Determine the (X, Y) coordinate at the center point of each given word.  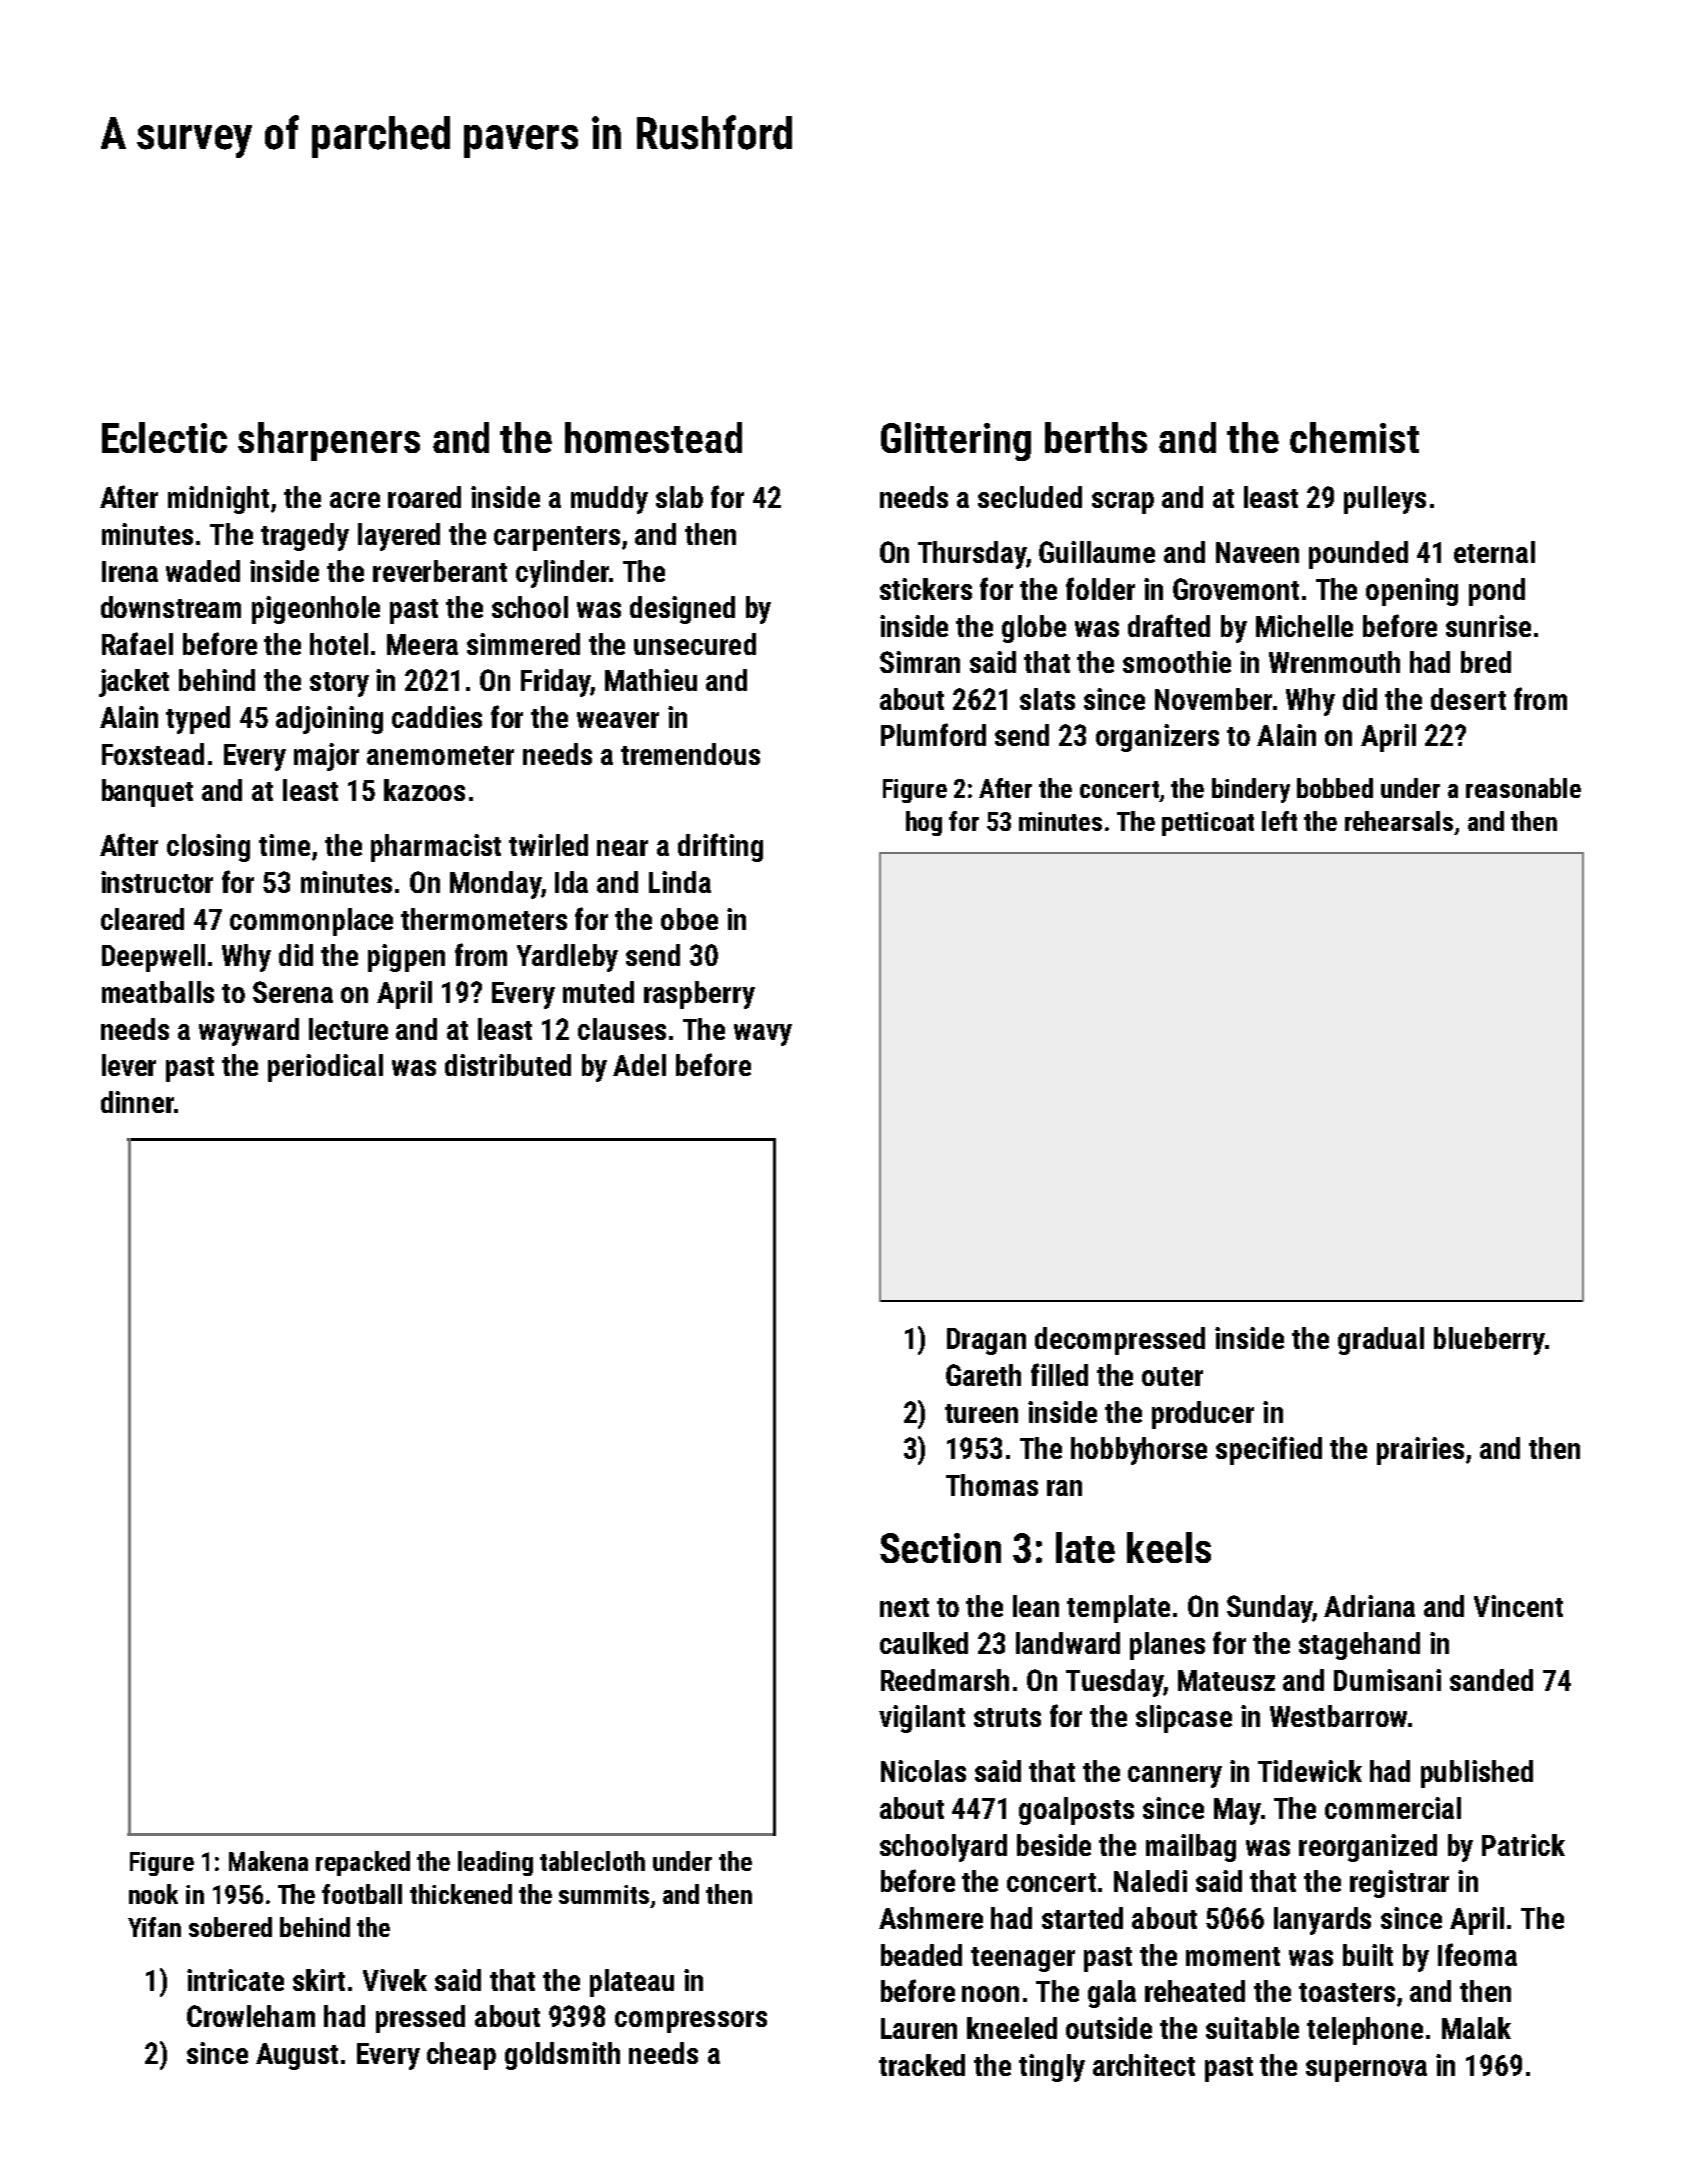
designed (682, 610)
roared (424, 497)
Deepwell (153, 958)
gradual (1381, 1341)
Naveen (1257, 552)
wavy (763, 1035)
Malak (1476, 2028)
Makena (268, 1861)
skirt (319, 1980)
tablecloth (592, 1861)
